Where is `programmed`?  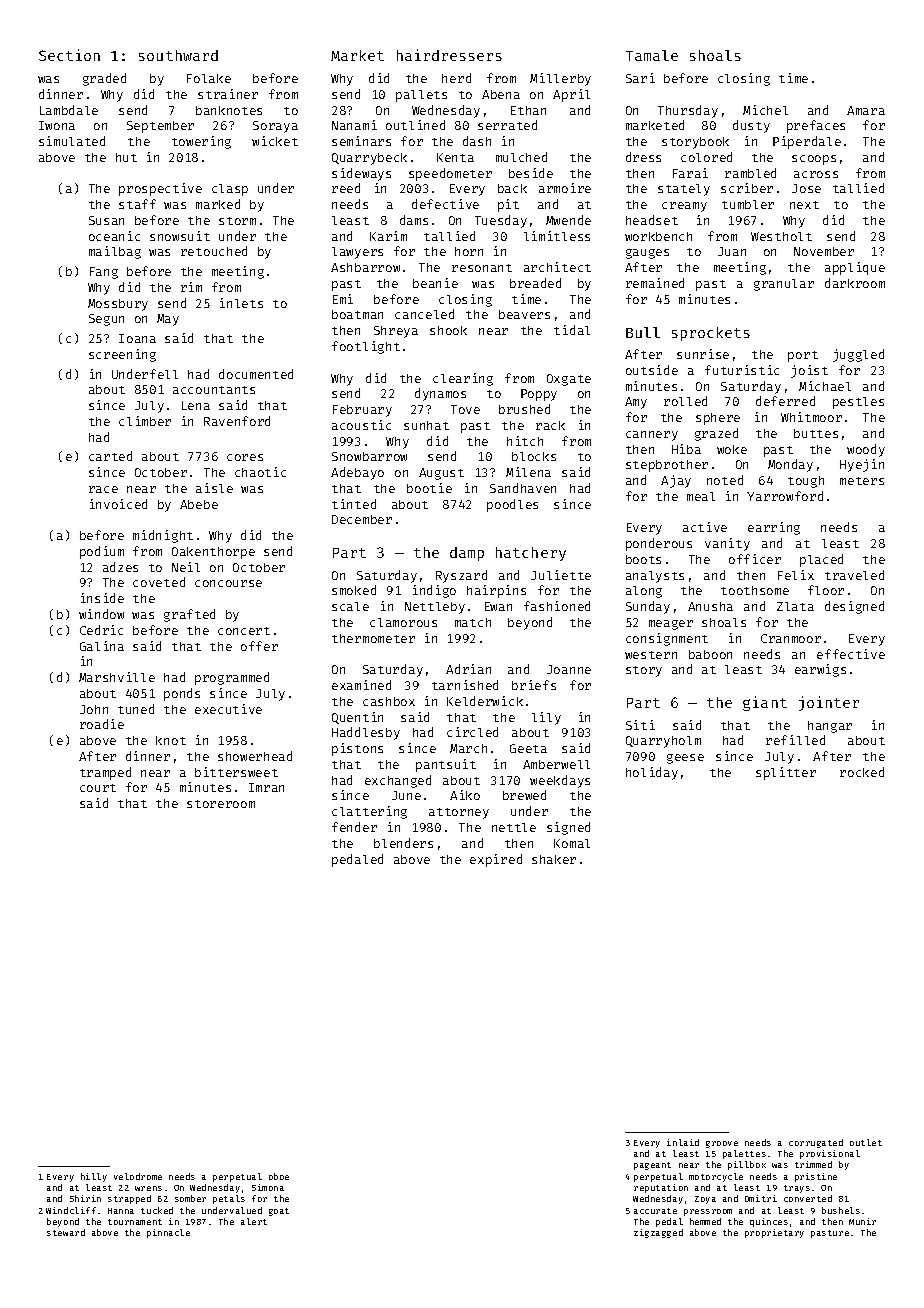 programmed is located at coordinates (232, 678).
